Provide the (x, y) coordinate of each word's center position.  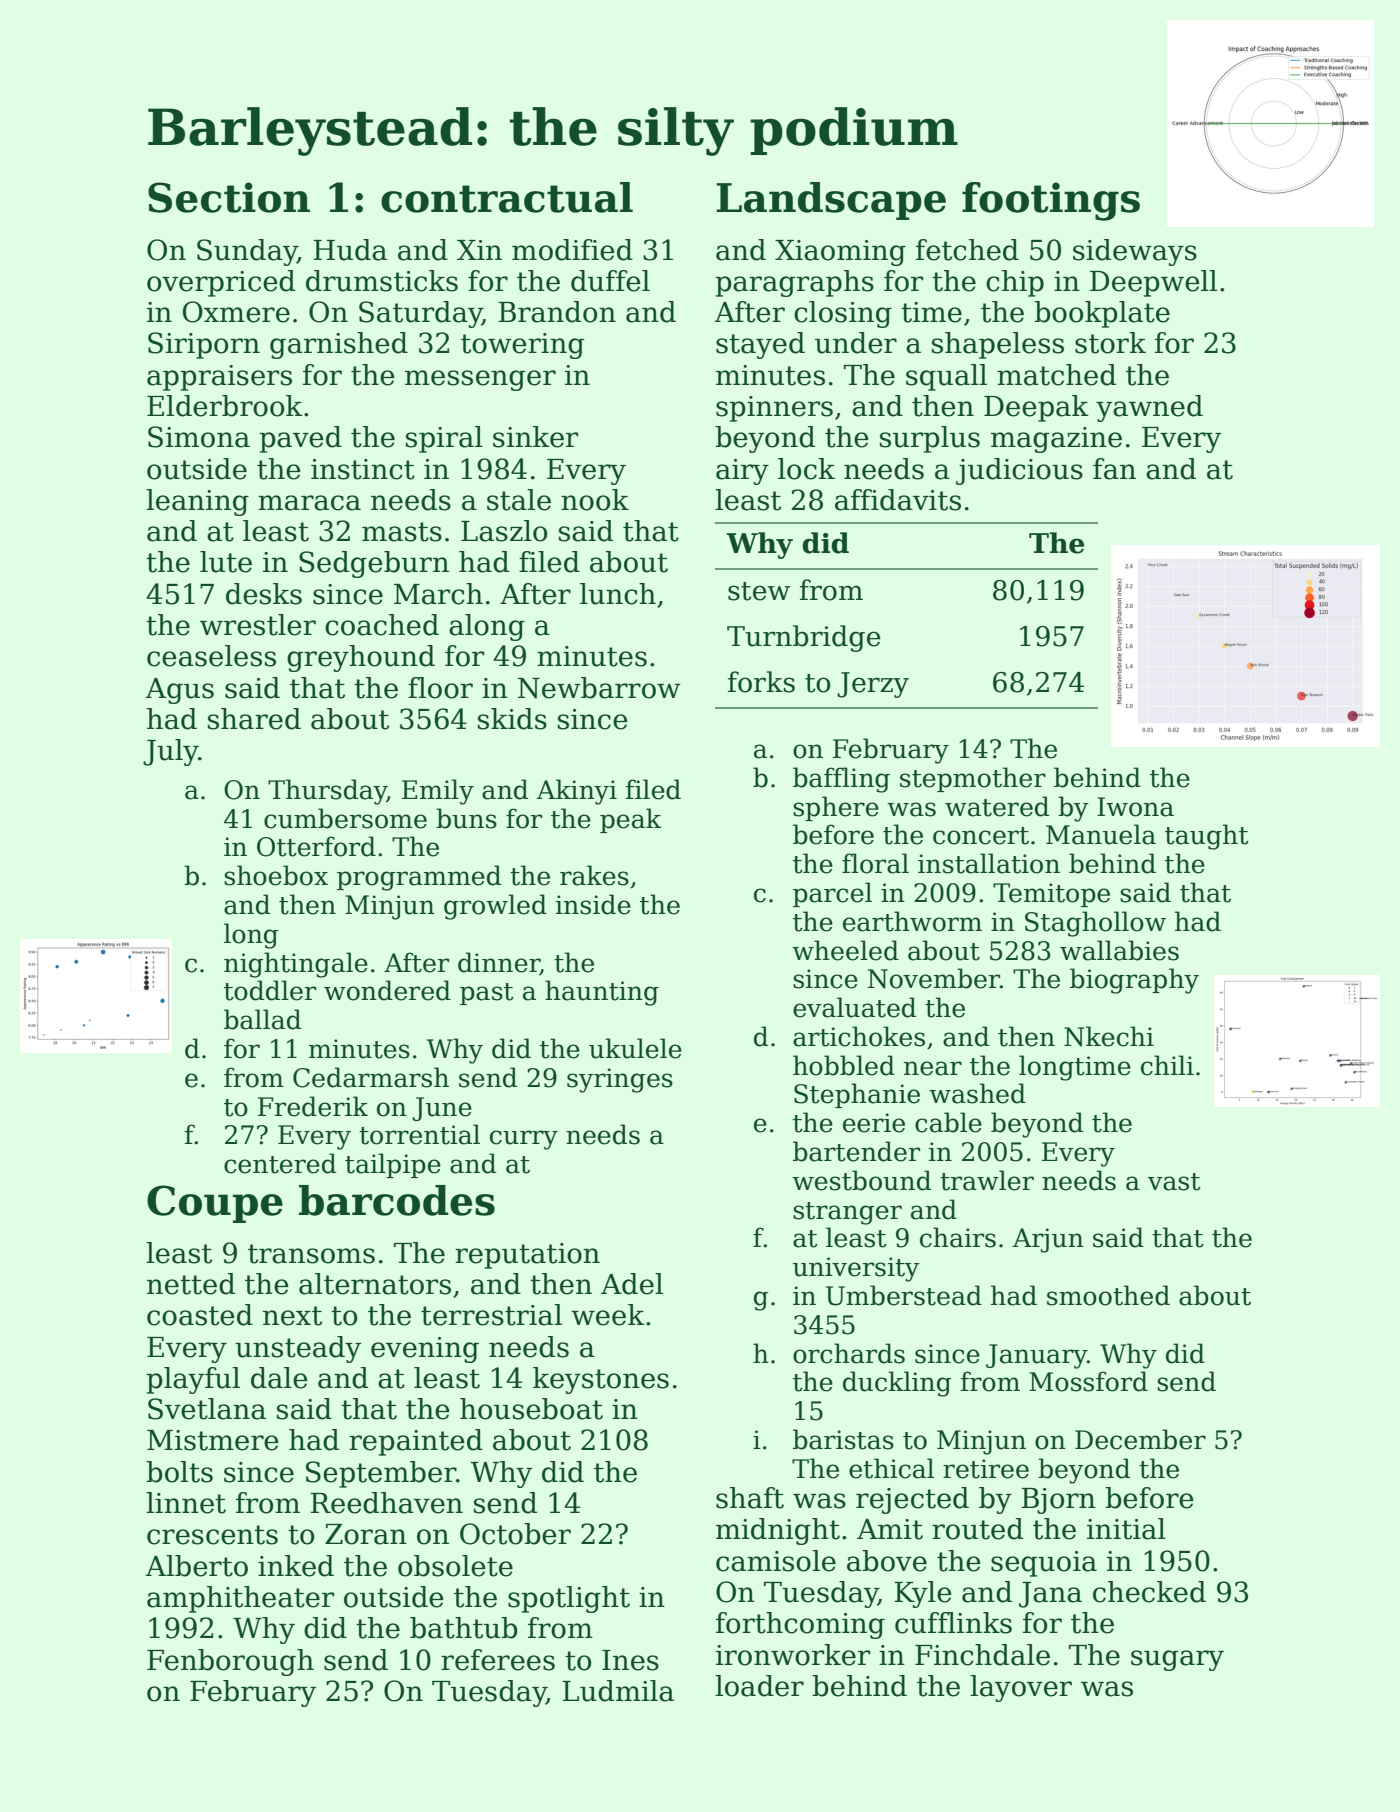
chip (1015, 283)
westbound (861, 1180)
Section (229, 197)
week (608, 1315)
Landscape (831, 201)
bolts (179, 1472)
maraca (309, 503)
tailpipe (393, 1165)
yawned (1149, 408)
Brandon (557, 312)
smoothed (1108, 1295)
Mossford (1088, 1381)
